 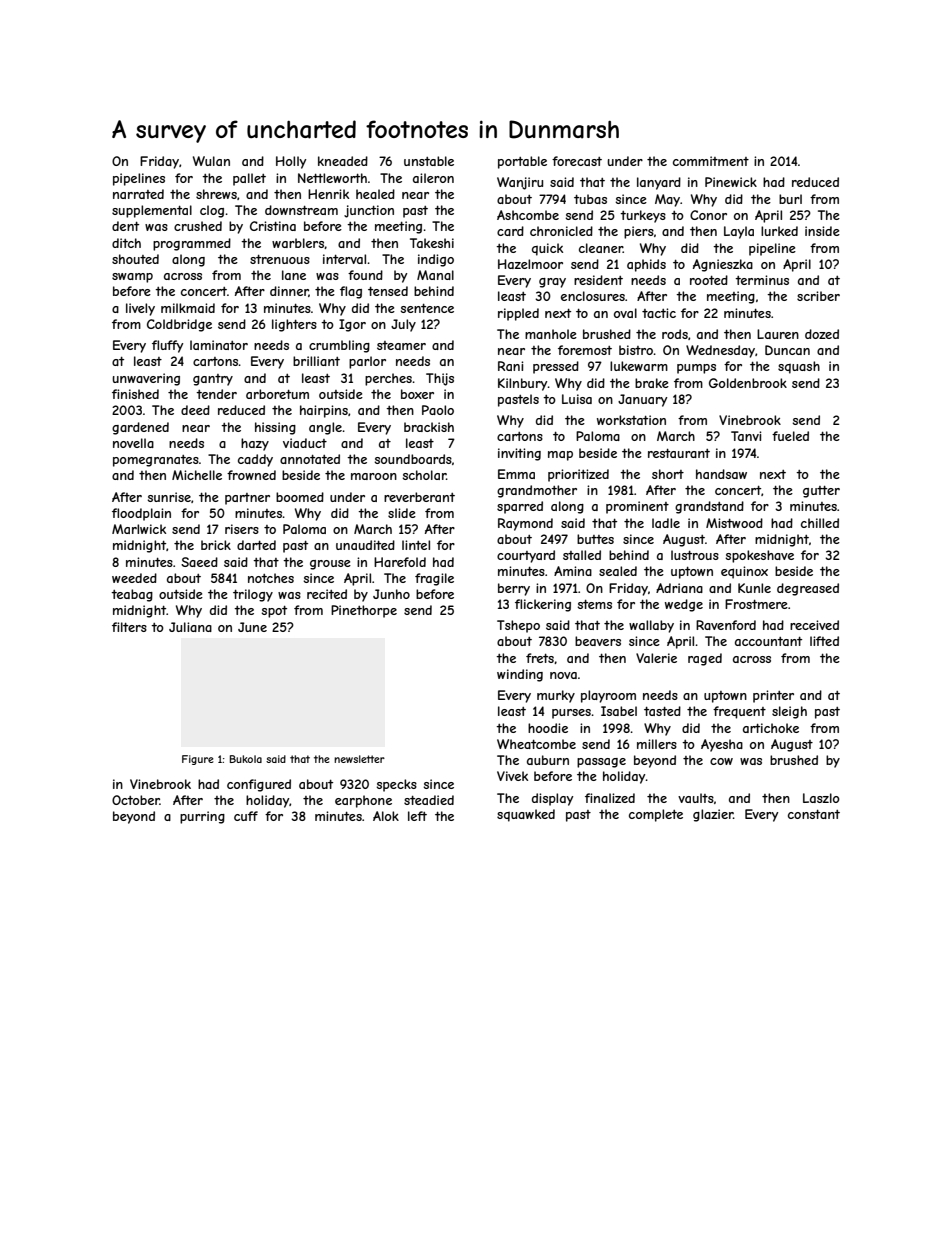 I want to click on narrated, so click(x=138, y=194).
